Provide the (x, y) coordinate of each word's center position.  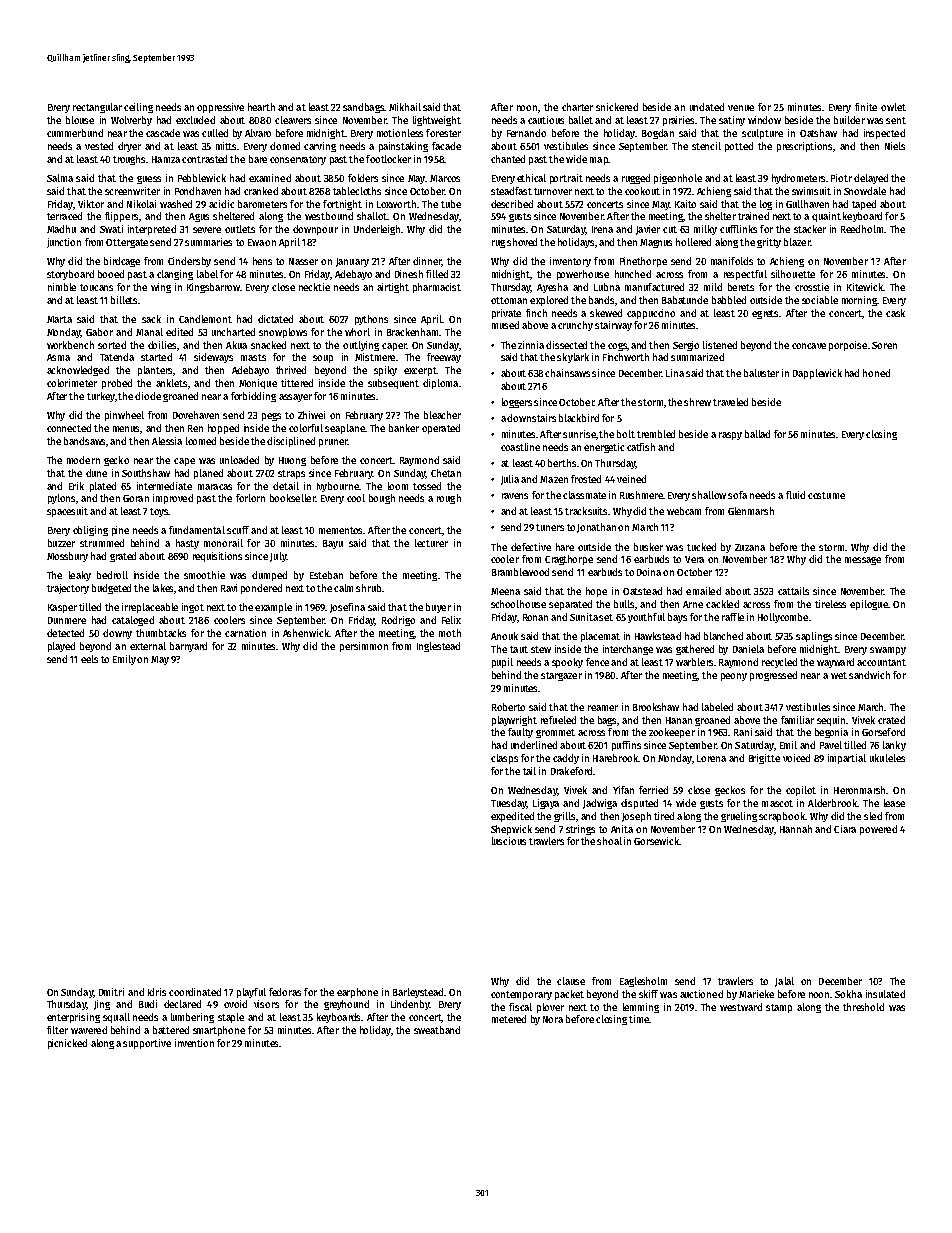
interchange (628, 650)
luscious (509, 841)
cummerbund (75, 133)
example (273, 608)
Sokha (848, 994)
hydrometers (798, 179)
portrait (566, 179)
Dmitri (111, 992)
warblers (694, 662)
